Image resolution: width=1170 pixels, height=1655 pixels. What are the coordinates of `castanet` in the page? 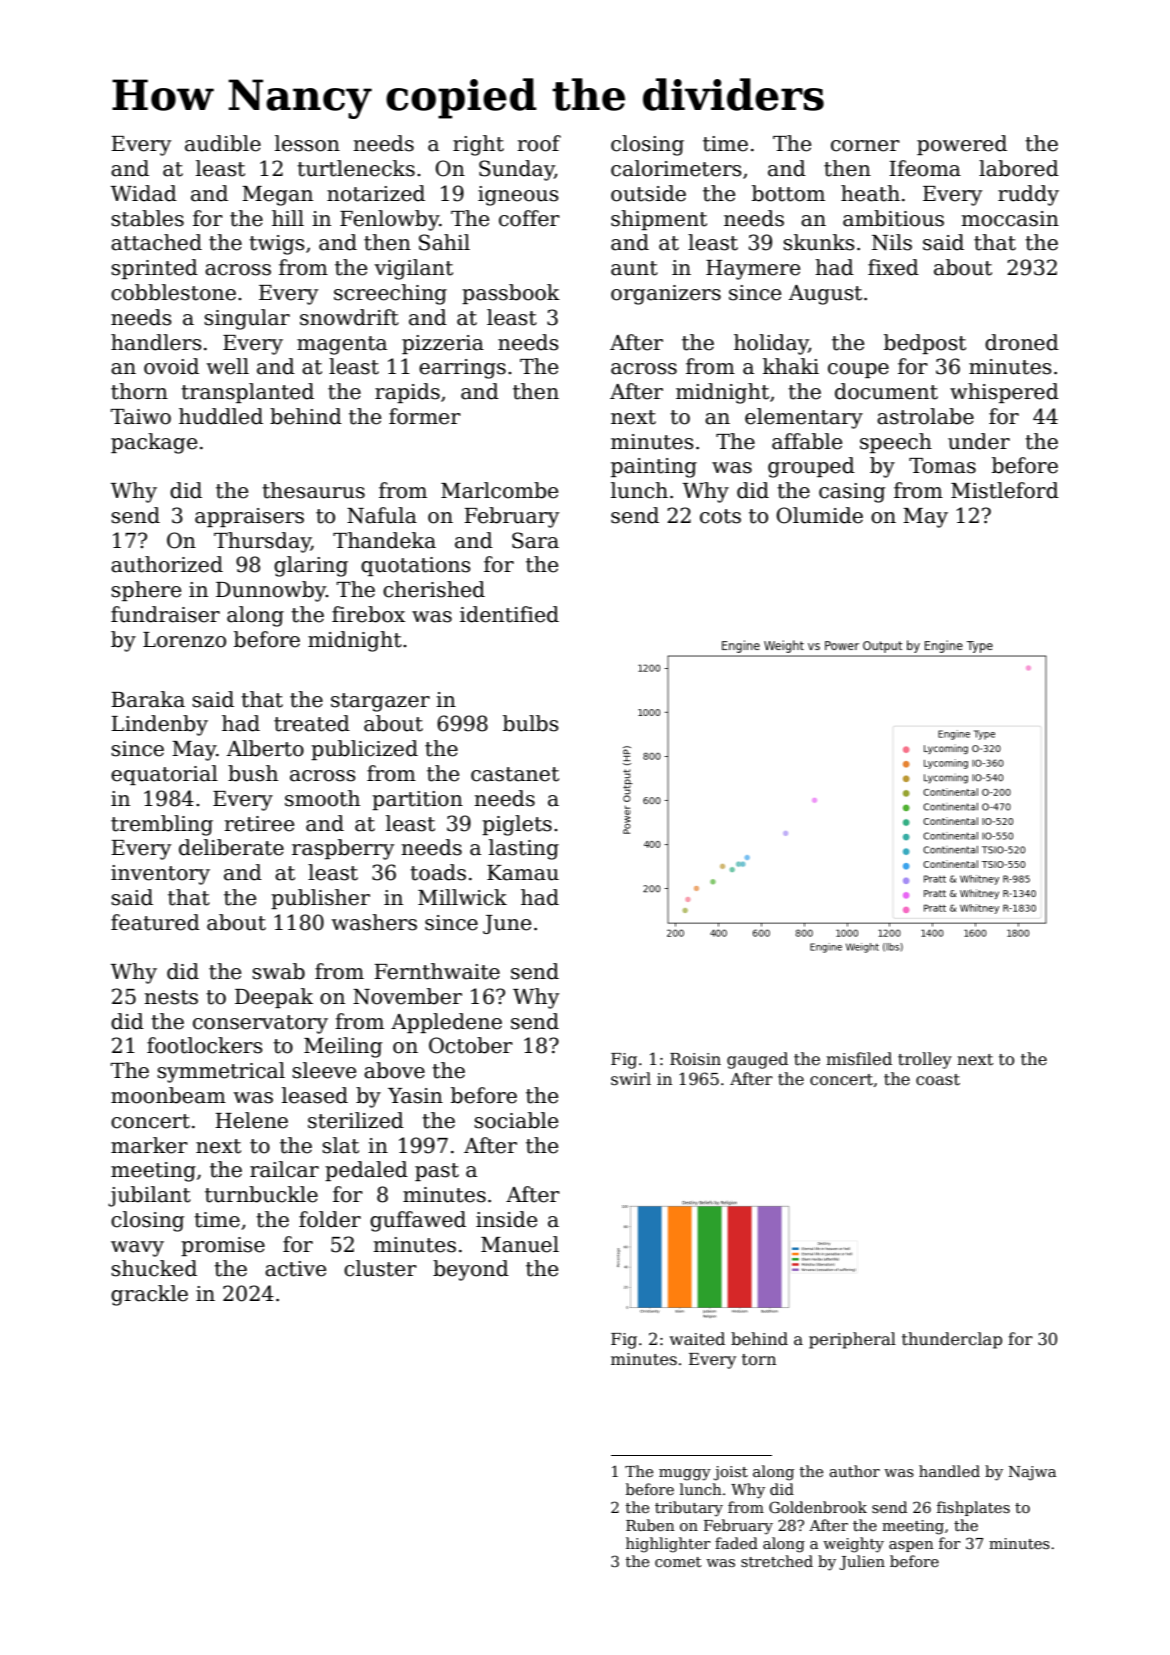 It's located at (515, 774).
